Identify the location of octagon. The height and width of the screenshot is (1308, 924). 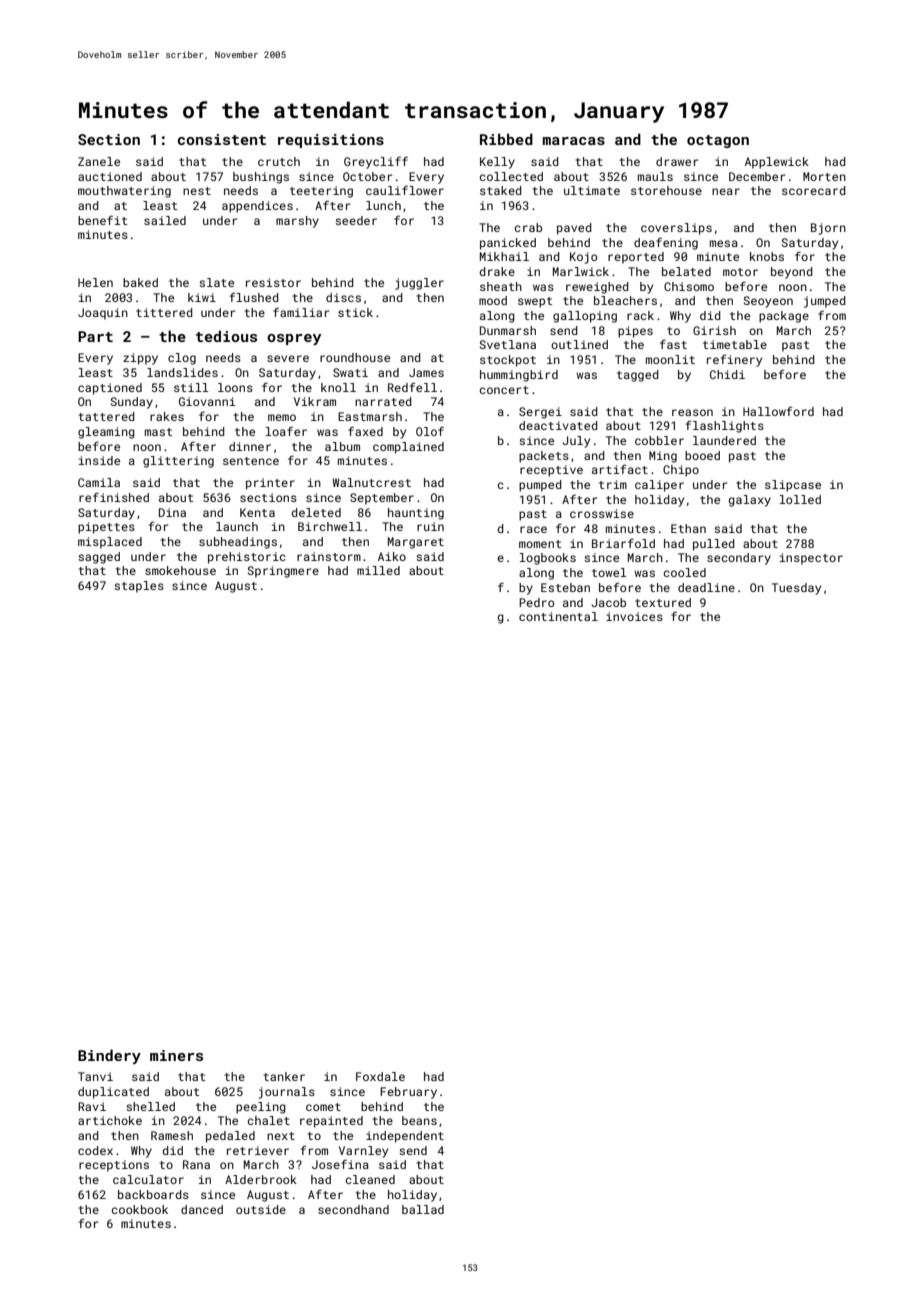
(718, 141).
